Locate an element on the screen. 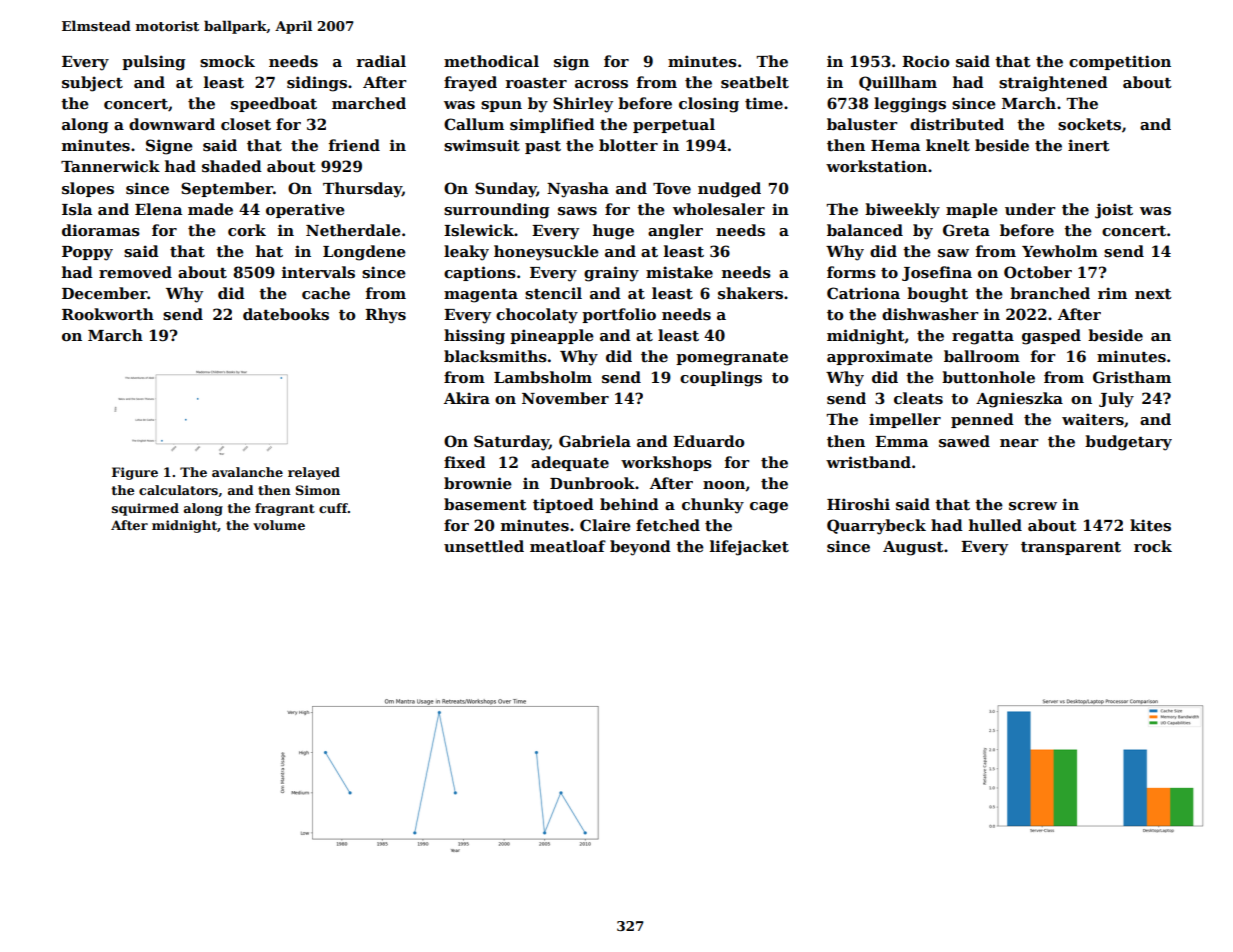  unsettled is located at coordinates (484, 546).
